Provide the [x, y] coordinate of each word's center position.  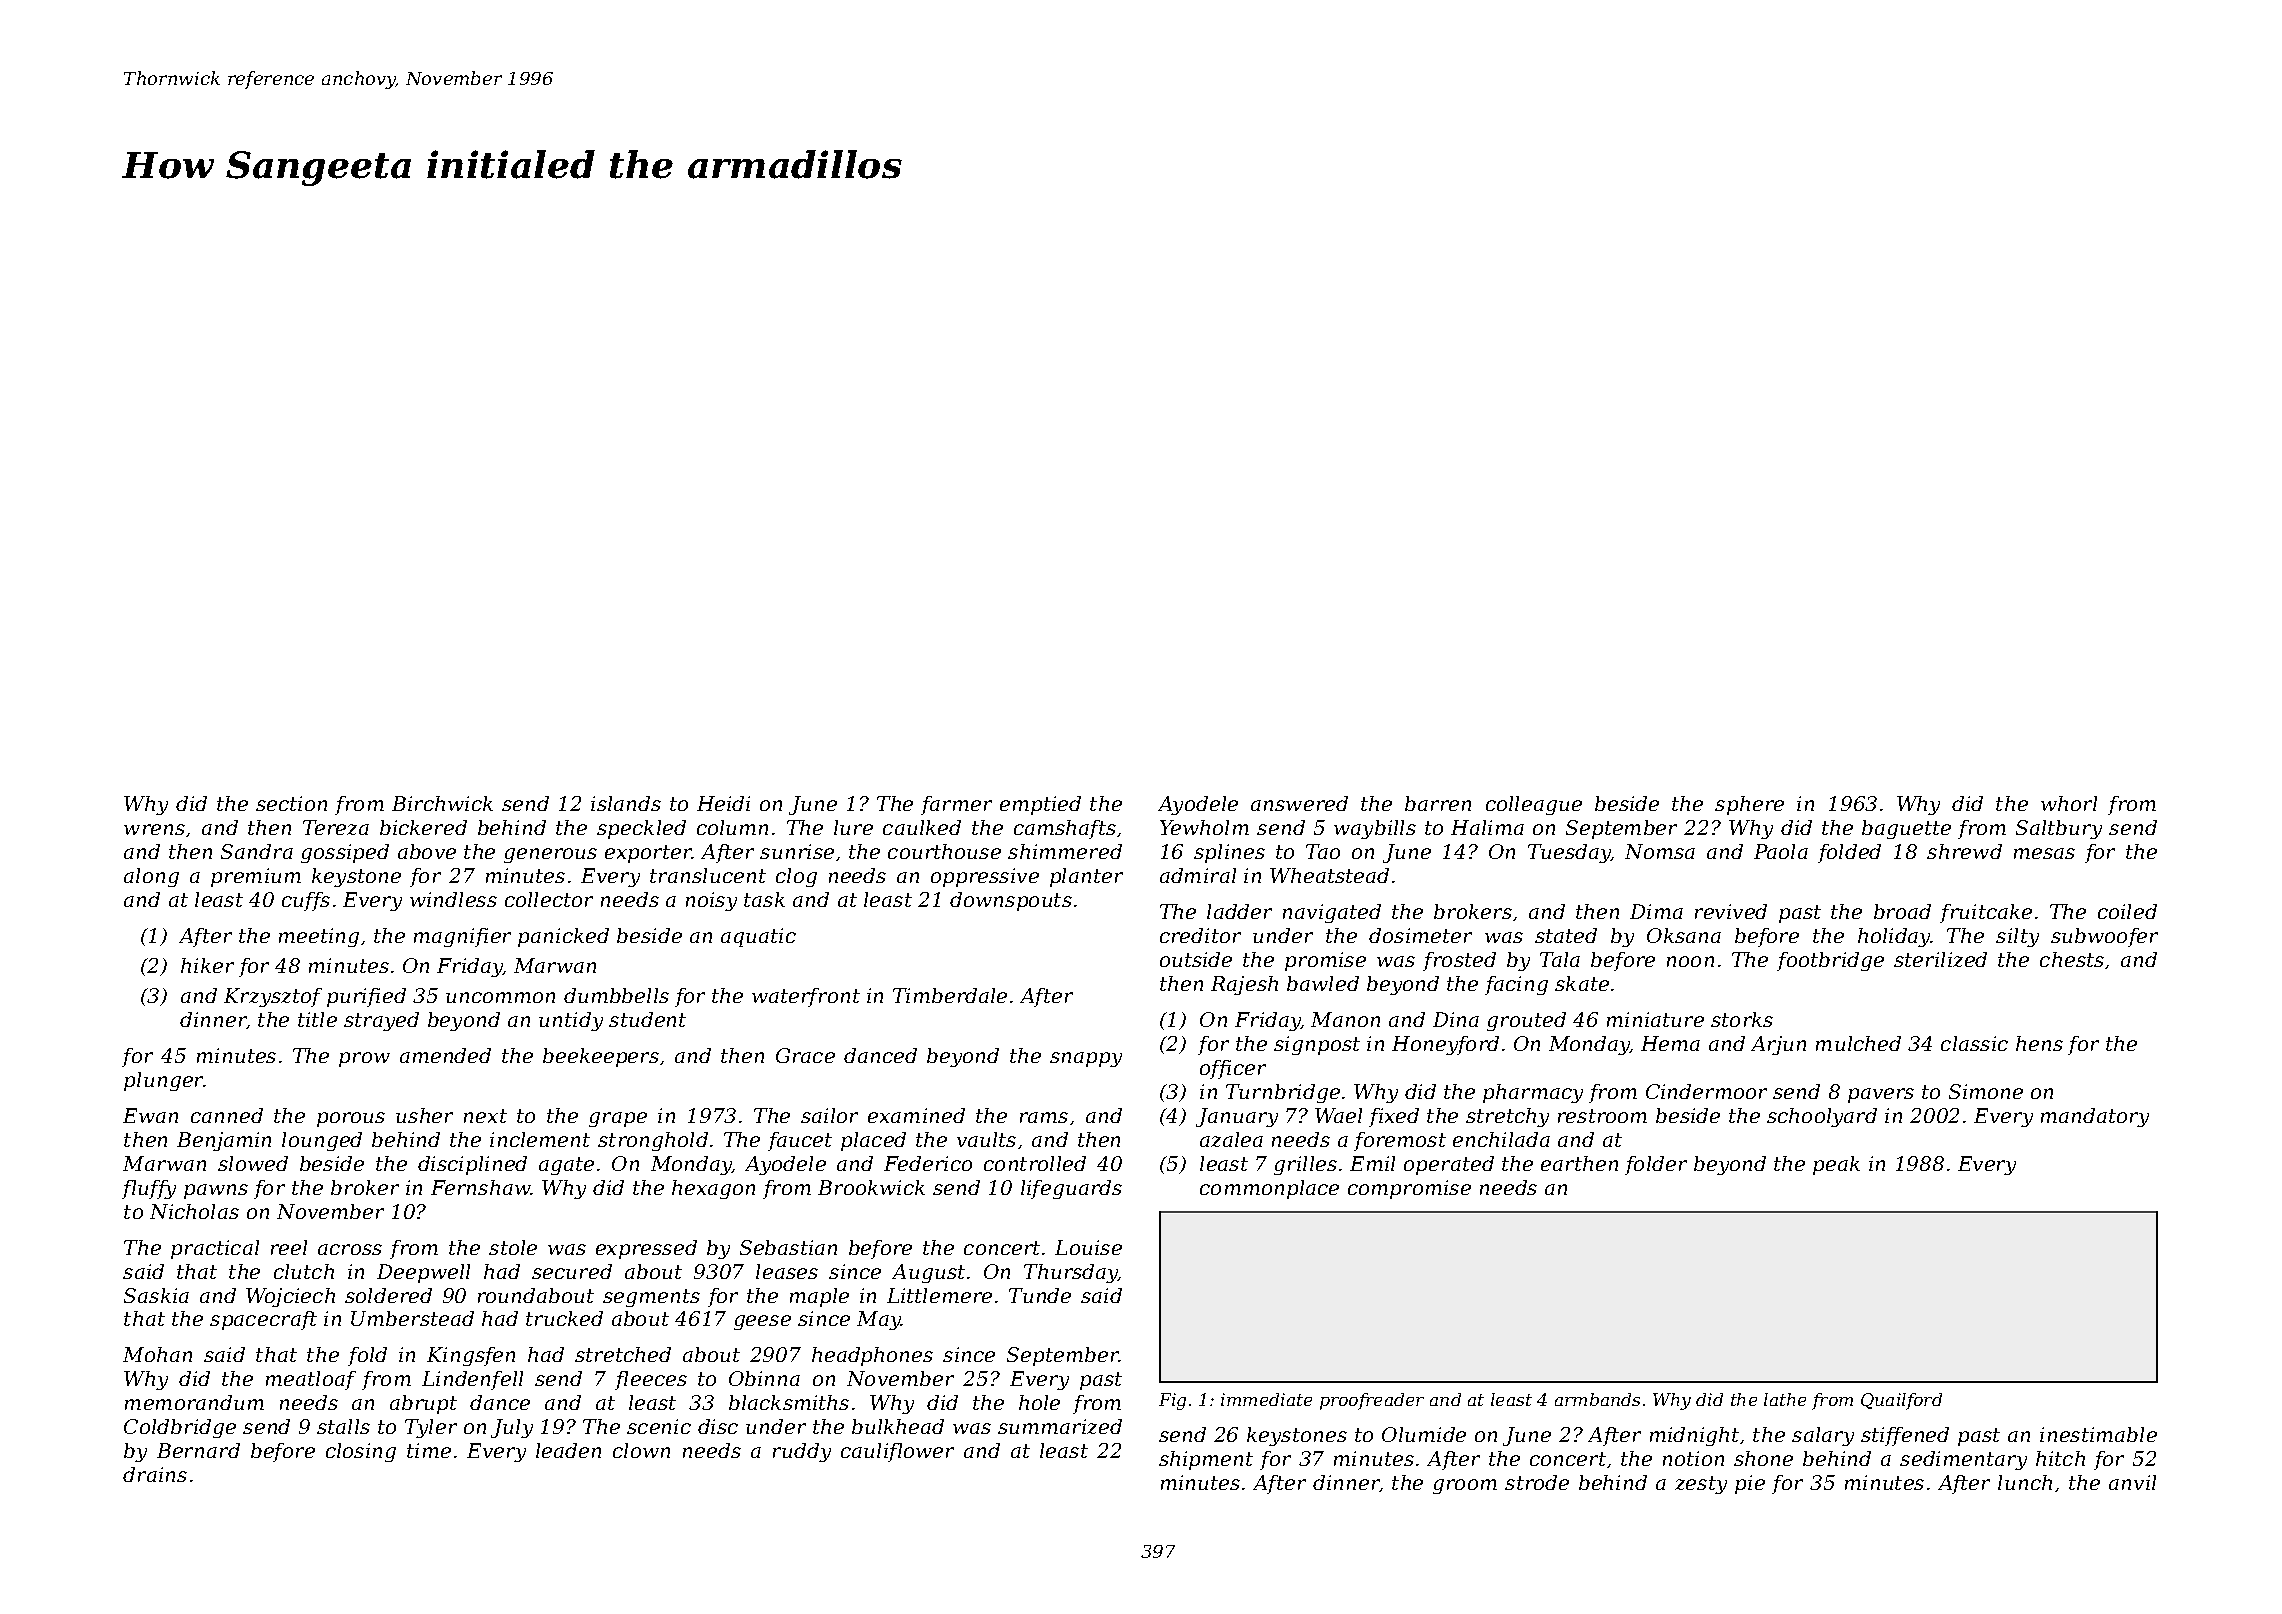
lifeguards [1071, 1189]
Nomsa [1660, 851]
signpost [1317, 1045]
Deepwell [423, 1273]
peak [1836, 1165]
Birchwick [442, 803]
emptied [1040, 805]
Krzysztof [273, 997]
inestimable [2098, 1434]
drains [155, 1474]
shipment [1206, 1460]
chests [2072, 959]
